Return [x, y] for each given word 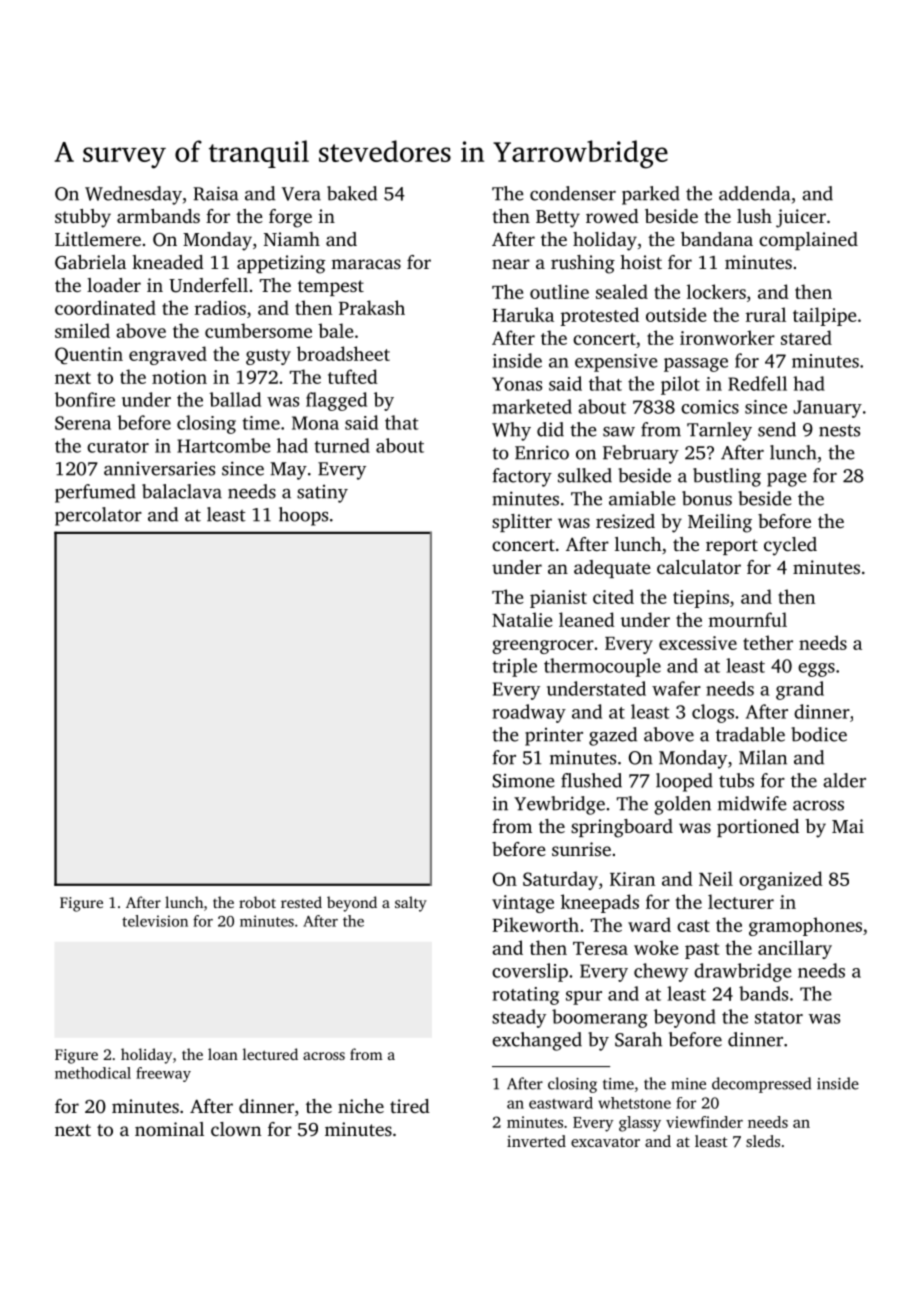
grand [800, 690]
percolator [98, 516]
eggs [816, 670]
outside [676, 314]
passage [696, 365]
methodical [93, 1073]
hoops [303, 516]
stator [779, 1018]
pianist [558, 599]
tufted [353, 376]
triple [514, 667]
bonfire [85, 399]
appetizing [281, 264]
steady [519, 1018]
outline [559, 291]
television [155, 921]
